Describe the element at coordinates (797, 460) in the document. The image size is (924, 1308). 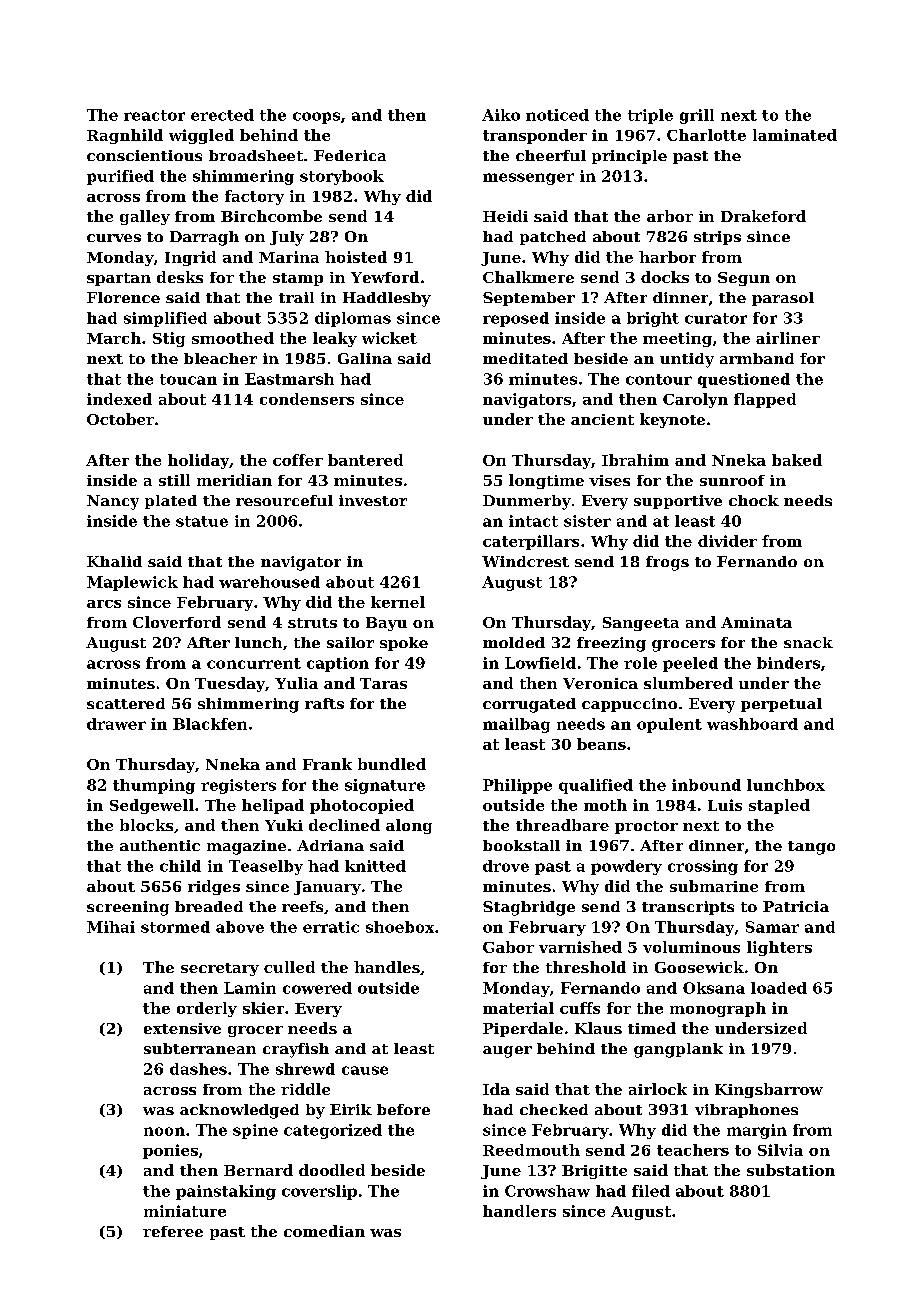
I see `baked` at that location.
